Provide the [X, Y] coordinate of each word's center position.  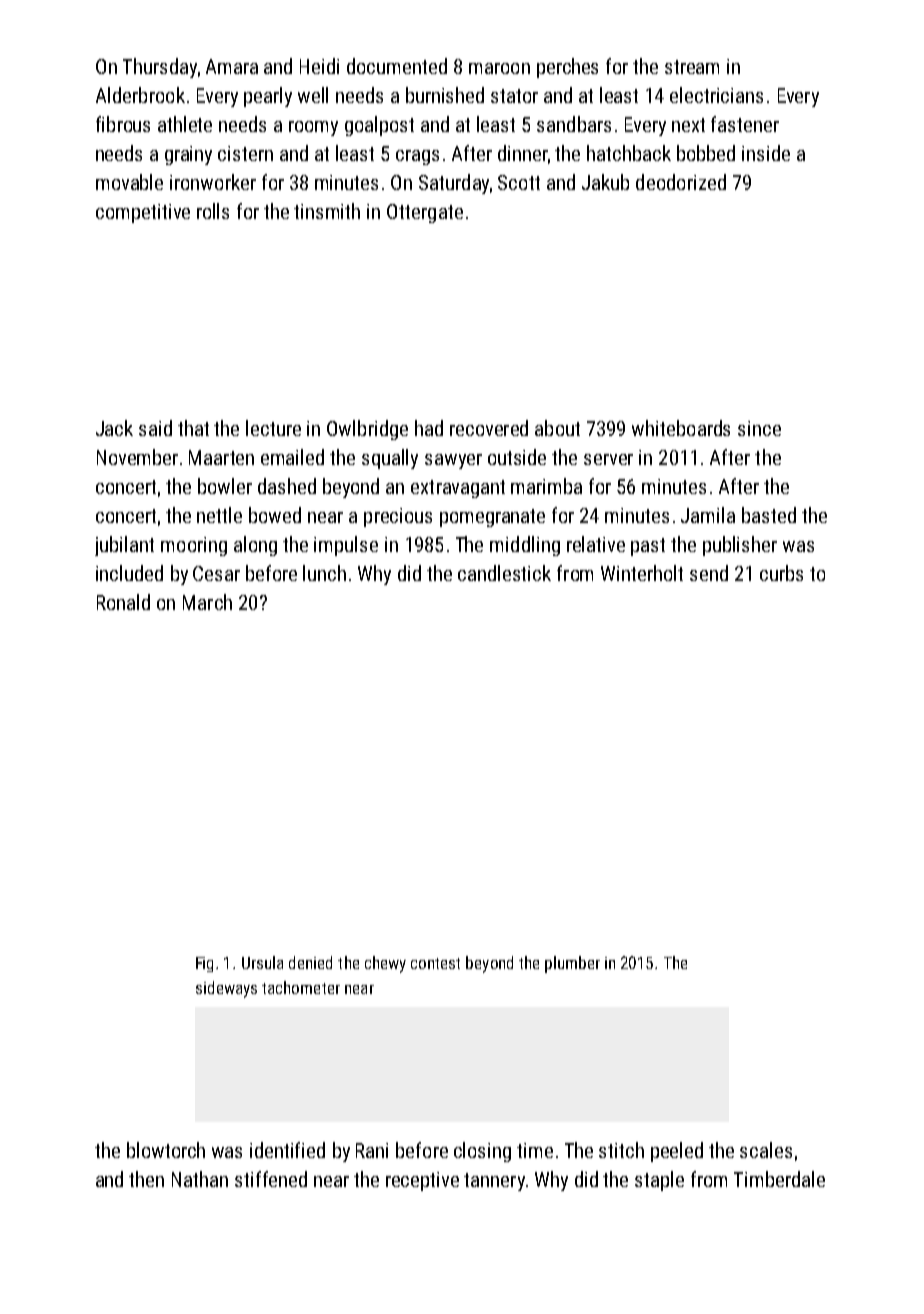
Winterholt [642, 573]
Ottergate [425, 213]
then [146, 1179]
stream [692, 67]
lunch [324, 573]
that [193, 428]
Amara [232, 66]
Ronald [123, 602]
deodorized [681, 182]
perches [567, 68]
